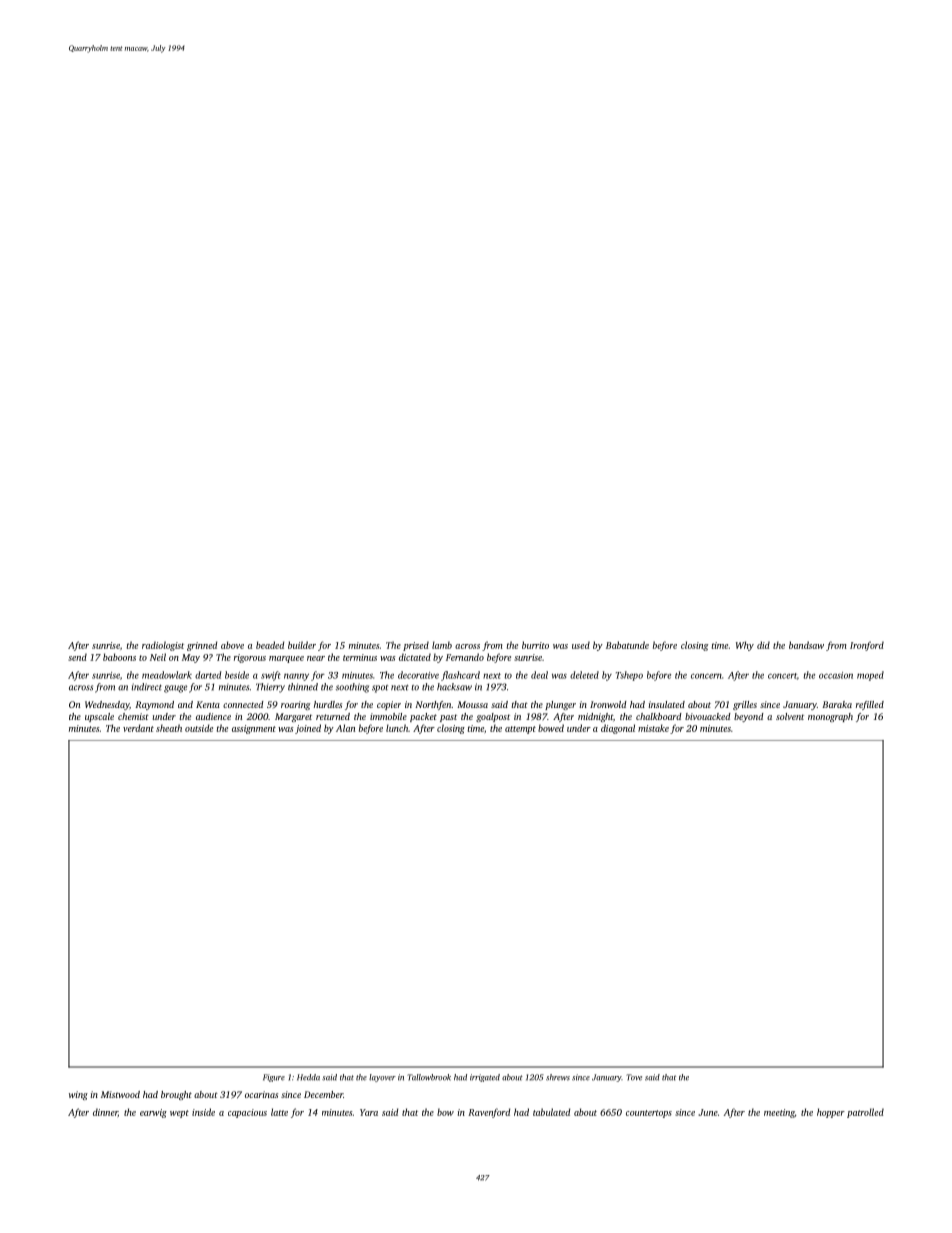  I want to click on joined, so click(308, 729).
